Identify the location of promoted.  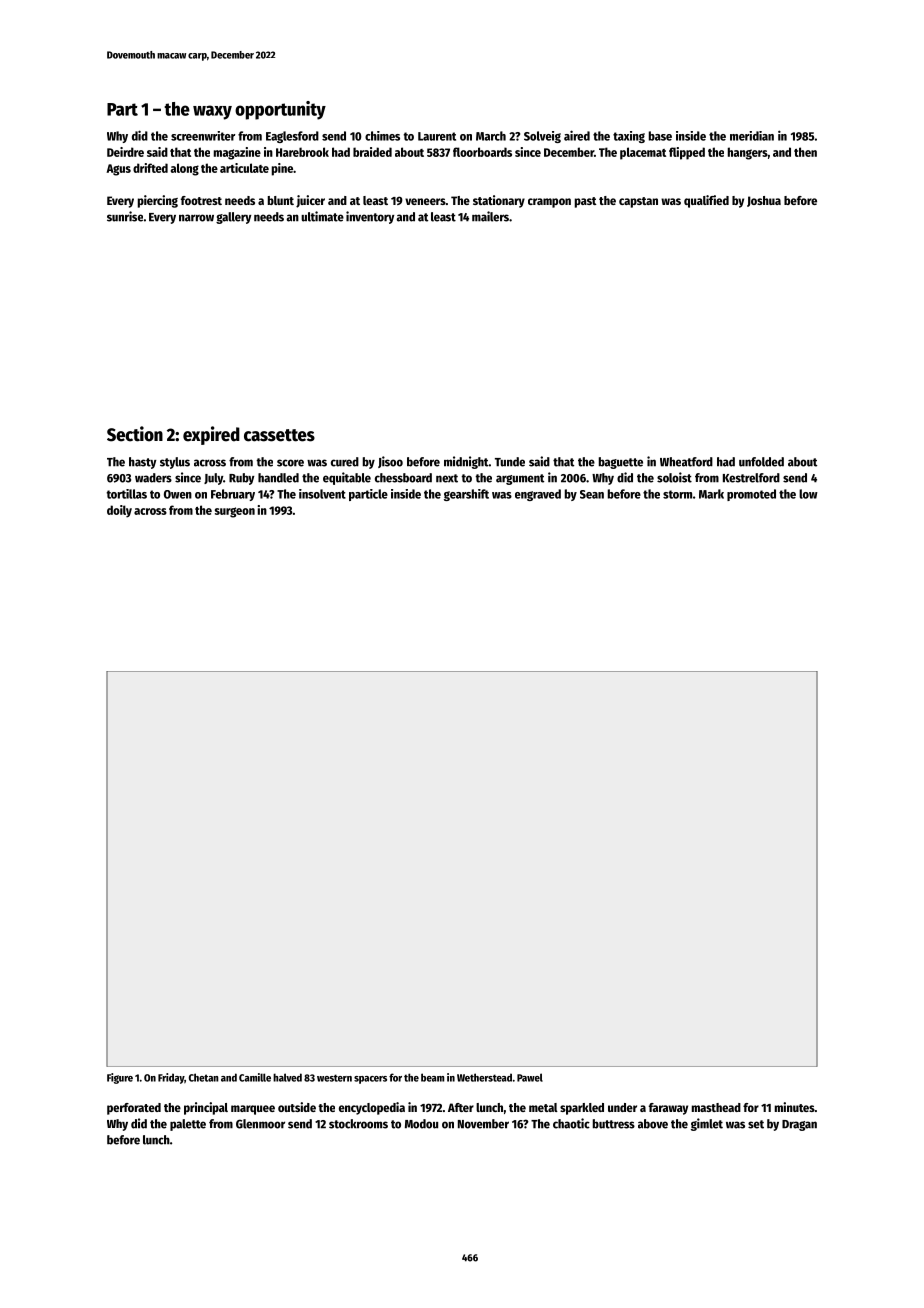
(751, 495).
